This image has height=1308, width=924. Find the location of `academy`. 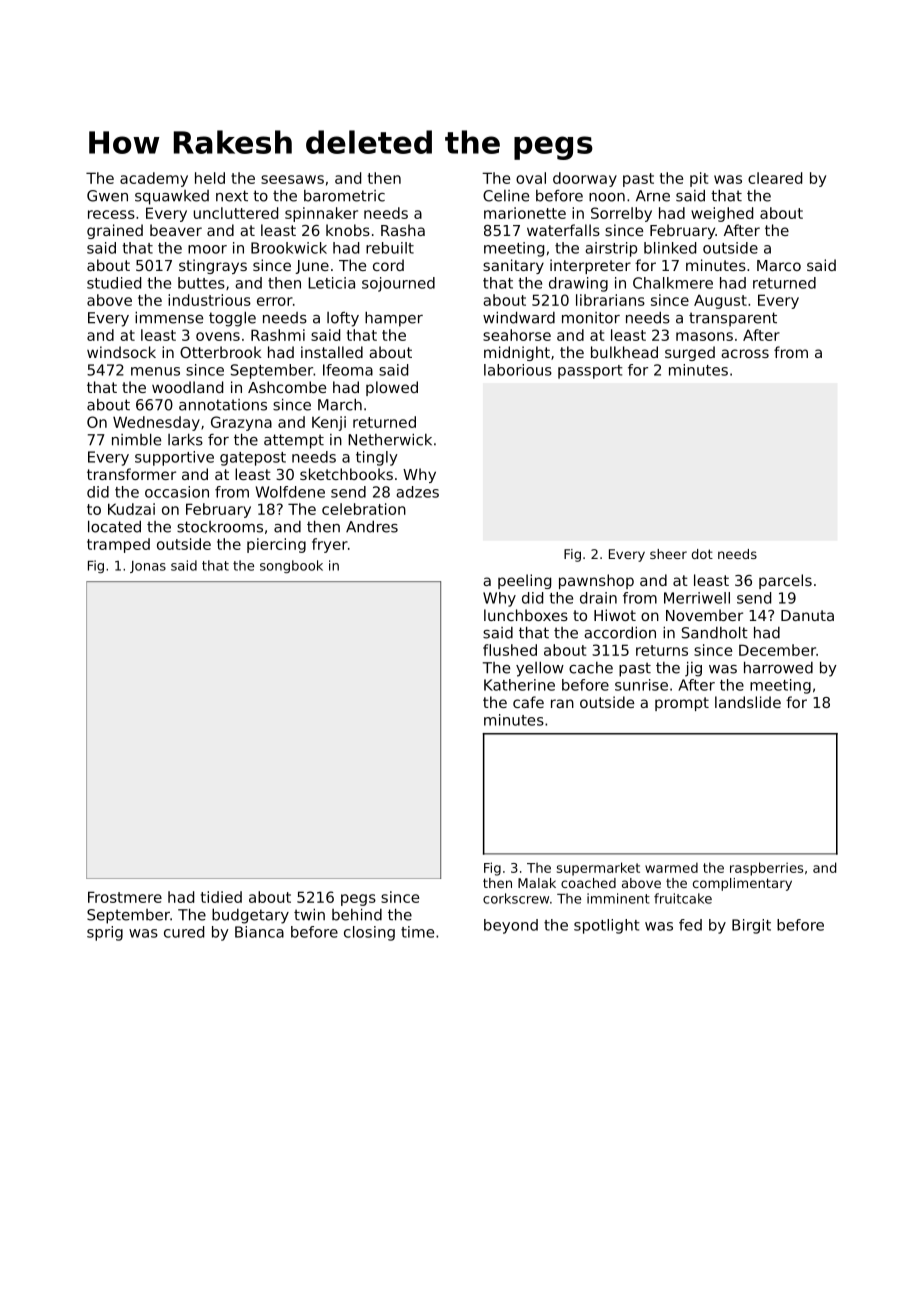

academy is located at coordinates (154, 179).
